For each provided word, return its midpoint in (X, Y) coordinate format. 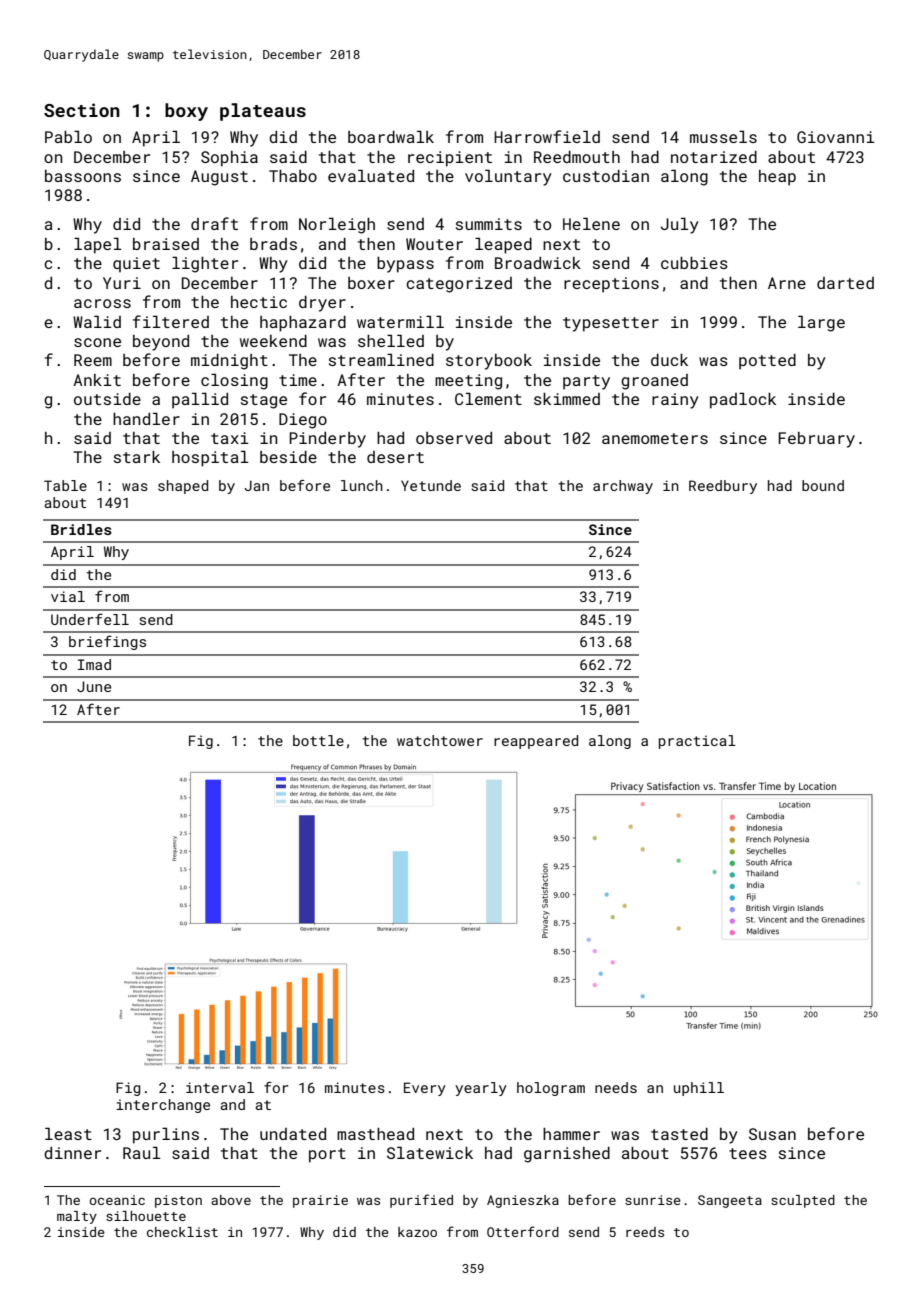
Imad (94, 664)
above (231, 1200)
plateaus (263, 112)
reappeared (536, 742)
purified (421, 1201)
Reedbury (723, 487)
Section (82, 110)
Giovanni (836, 137)
